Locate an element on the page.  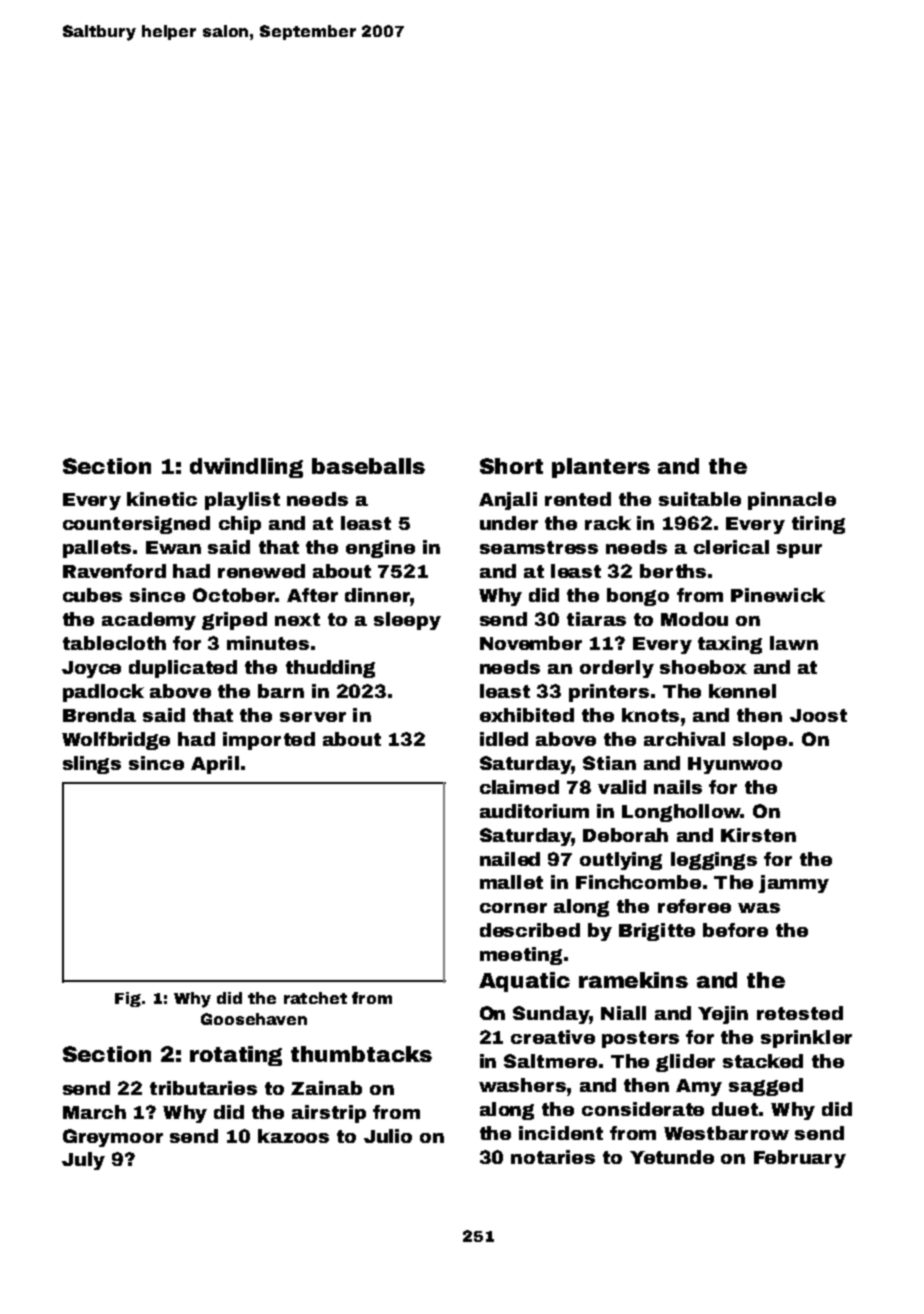
baseballs is located at coordinates (368, 466).
